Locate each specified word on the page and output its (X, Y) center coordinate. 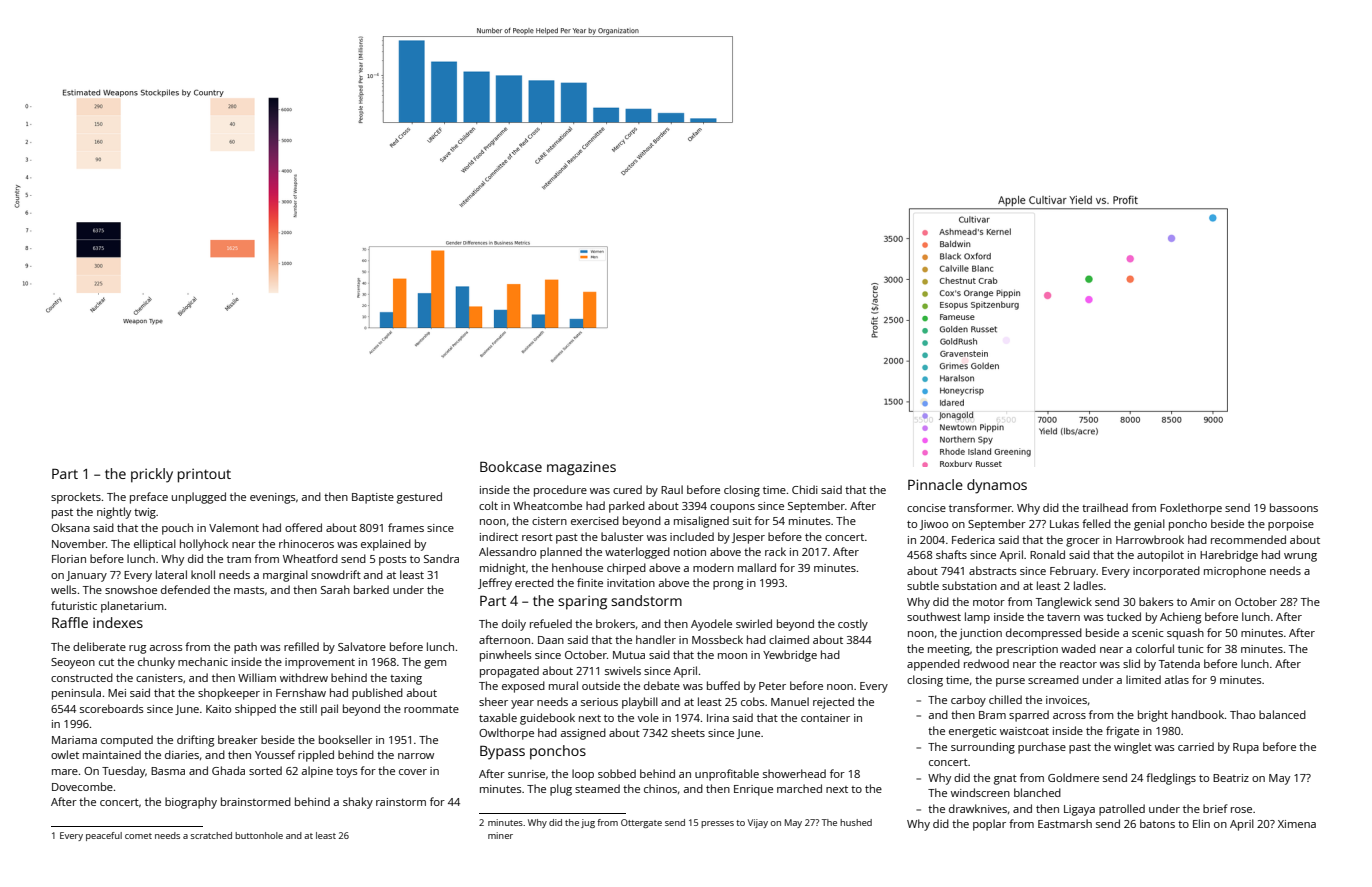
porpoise (1291, 525)
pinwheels (505, 656)
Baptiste (373, 498)
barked (371, 589)
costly (853, 625)
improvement (320, 663)
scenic (1148, 633)
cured (627, 489)
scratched (211, 835)
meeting (949, 650)
